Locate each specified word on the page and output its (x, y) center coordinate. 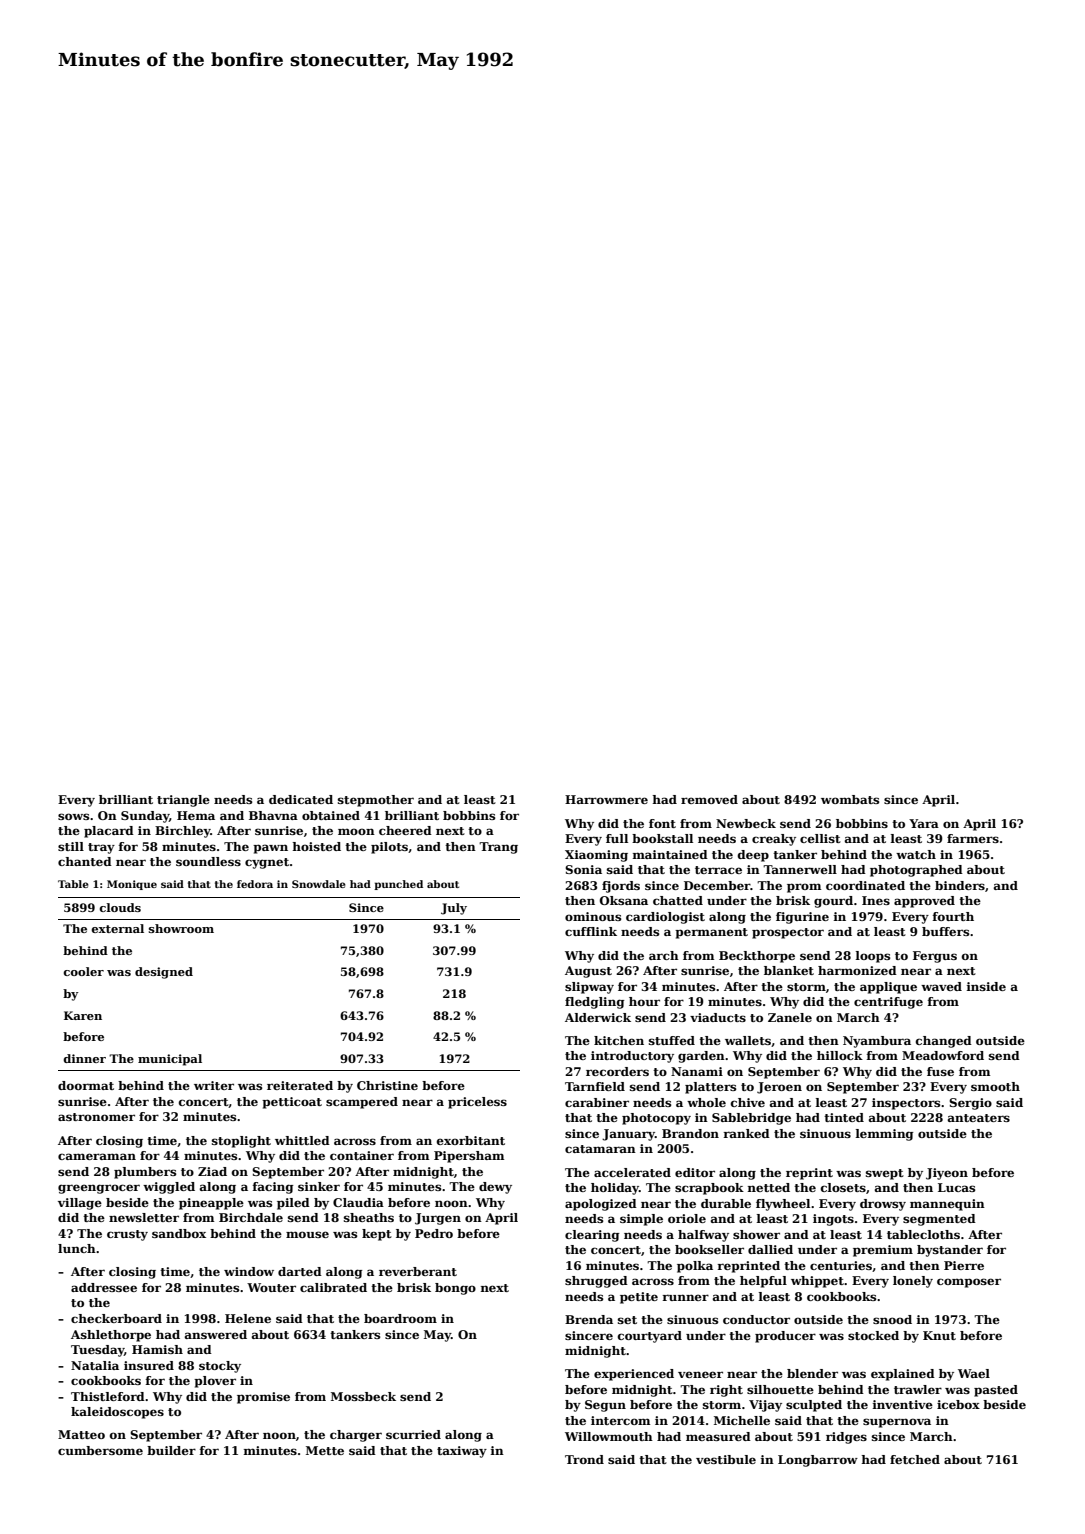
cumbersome (100, 1450)
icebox (958, 1404)
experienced (634, 1375)
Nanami (697, 1071)
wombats (850, 799)
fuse (940, 1071)
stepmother (376, 801)
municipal (170, 1060)
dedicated (301, 799)
